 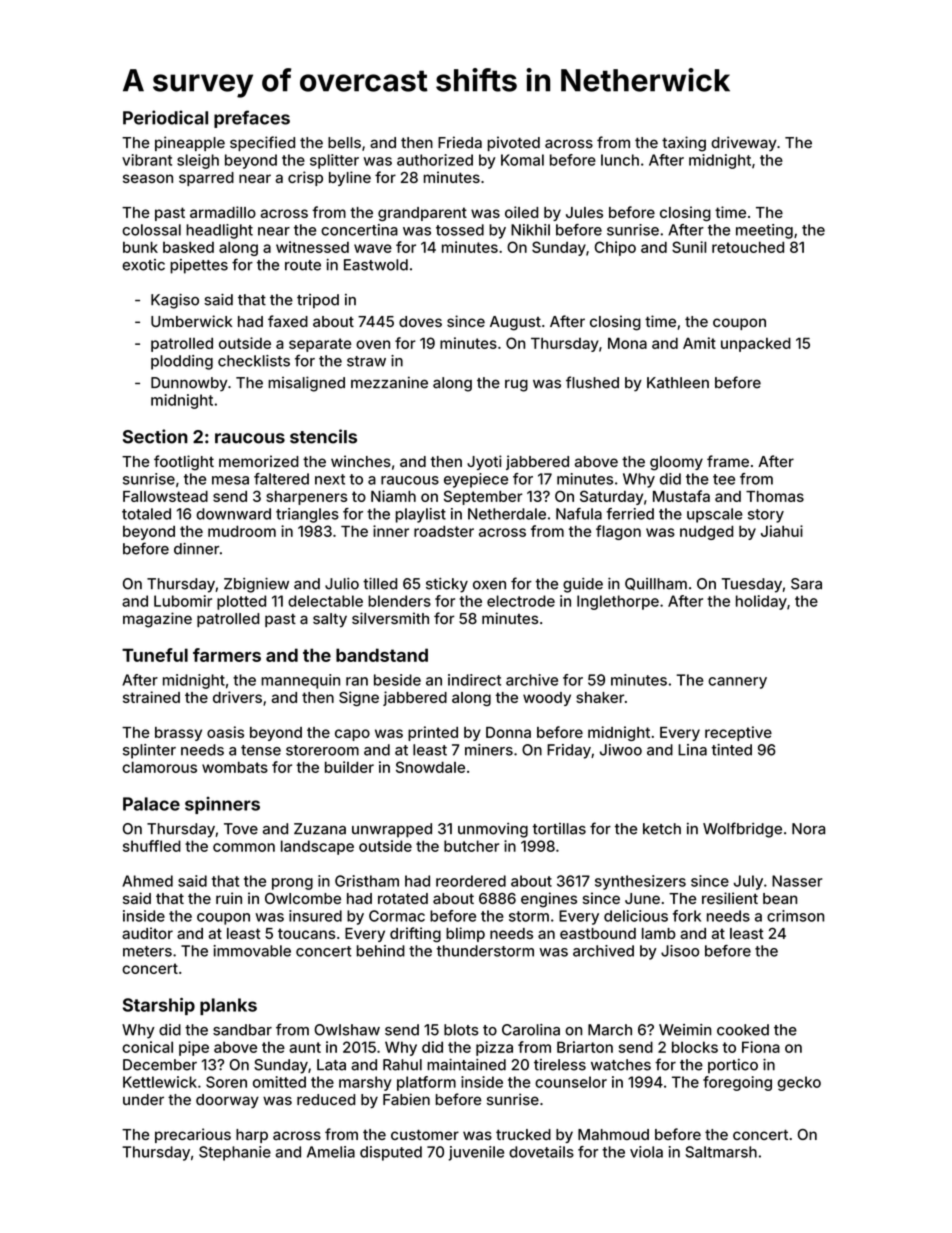 What do you see at coordinates (678, 383) in the image?
I see `Kathleen` at bounding box center [678, 383].
